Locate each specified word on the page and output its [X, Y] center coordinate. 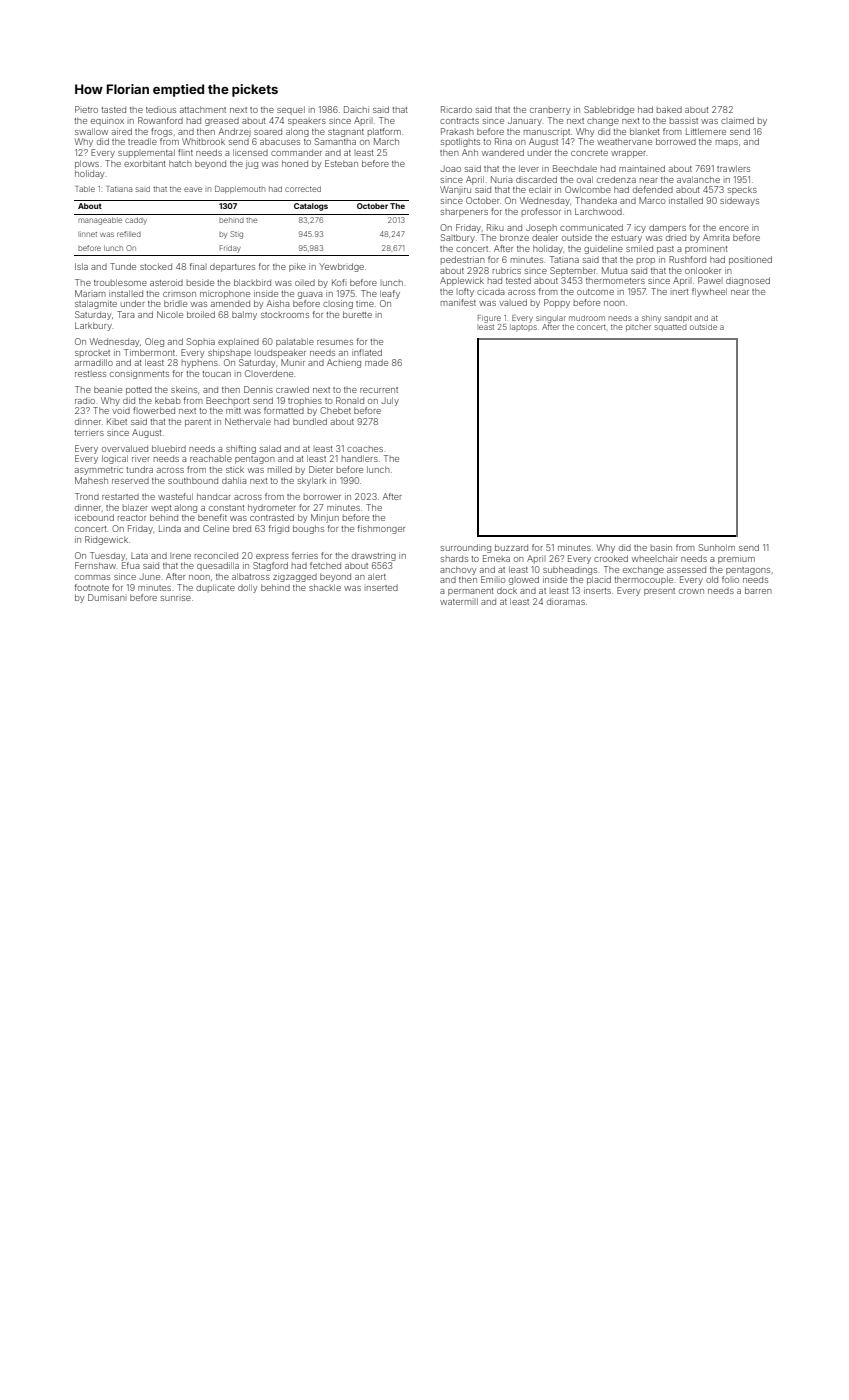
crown [691, 591]
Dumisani [106, 597]
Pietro [86, 109]
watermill [459, 601]
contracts [459, 121]
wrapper [628, 154]
